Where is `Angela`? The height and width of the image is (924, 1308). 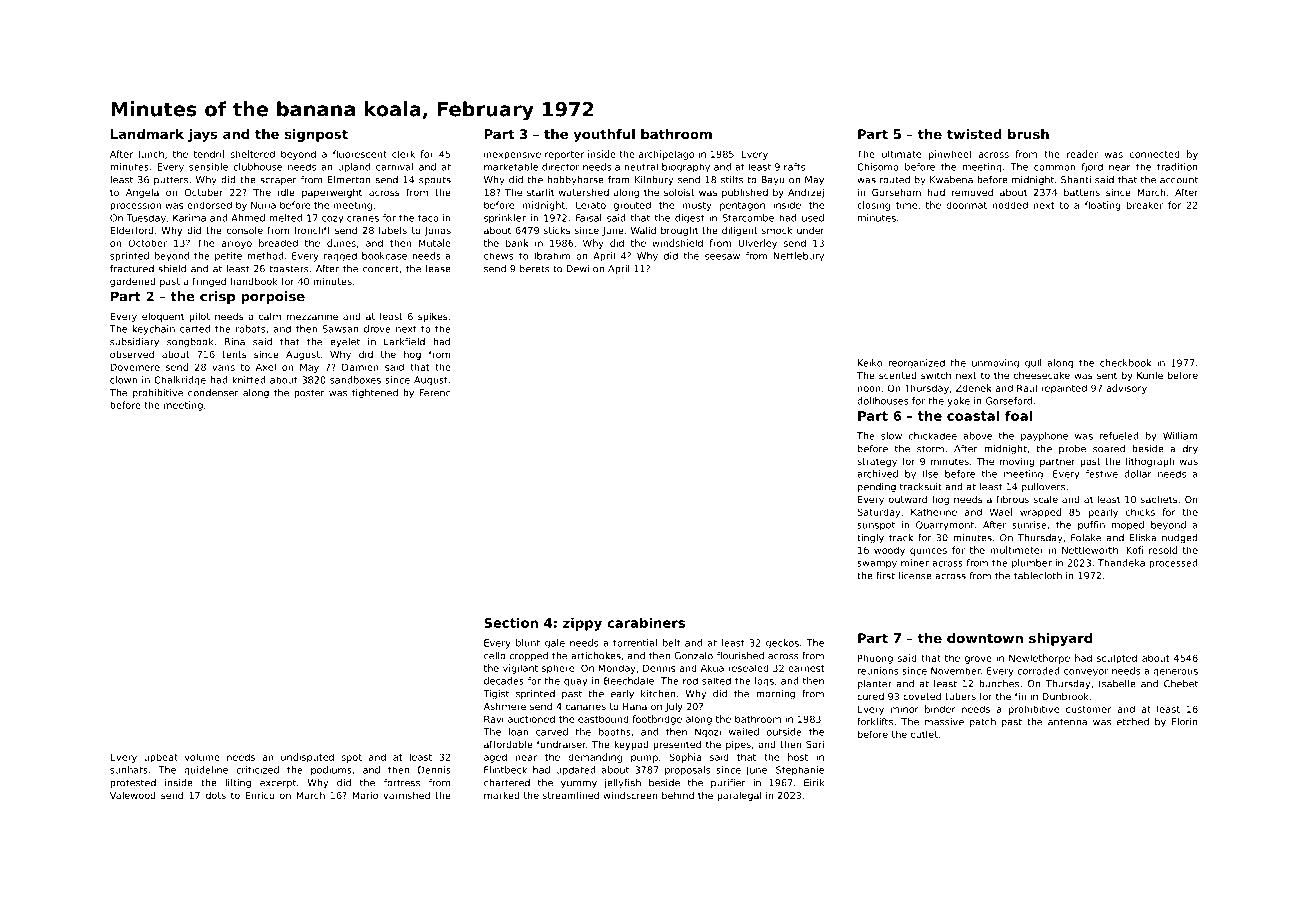
Angela is located at coordinates (142, 193).
